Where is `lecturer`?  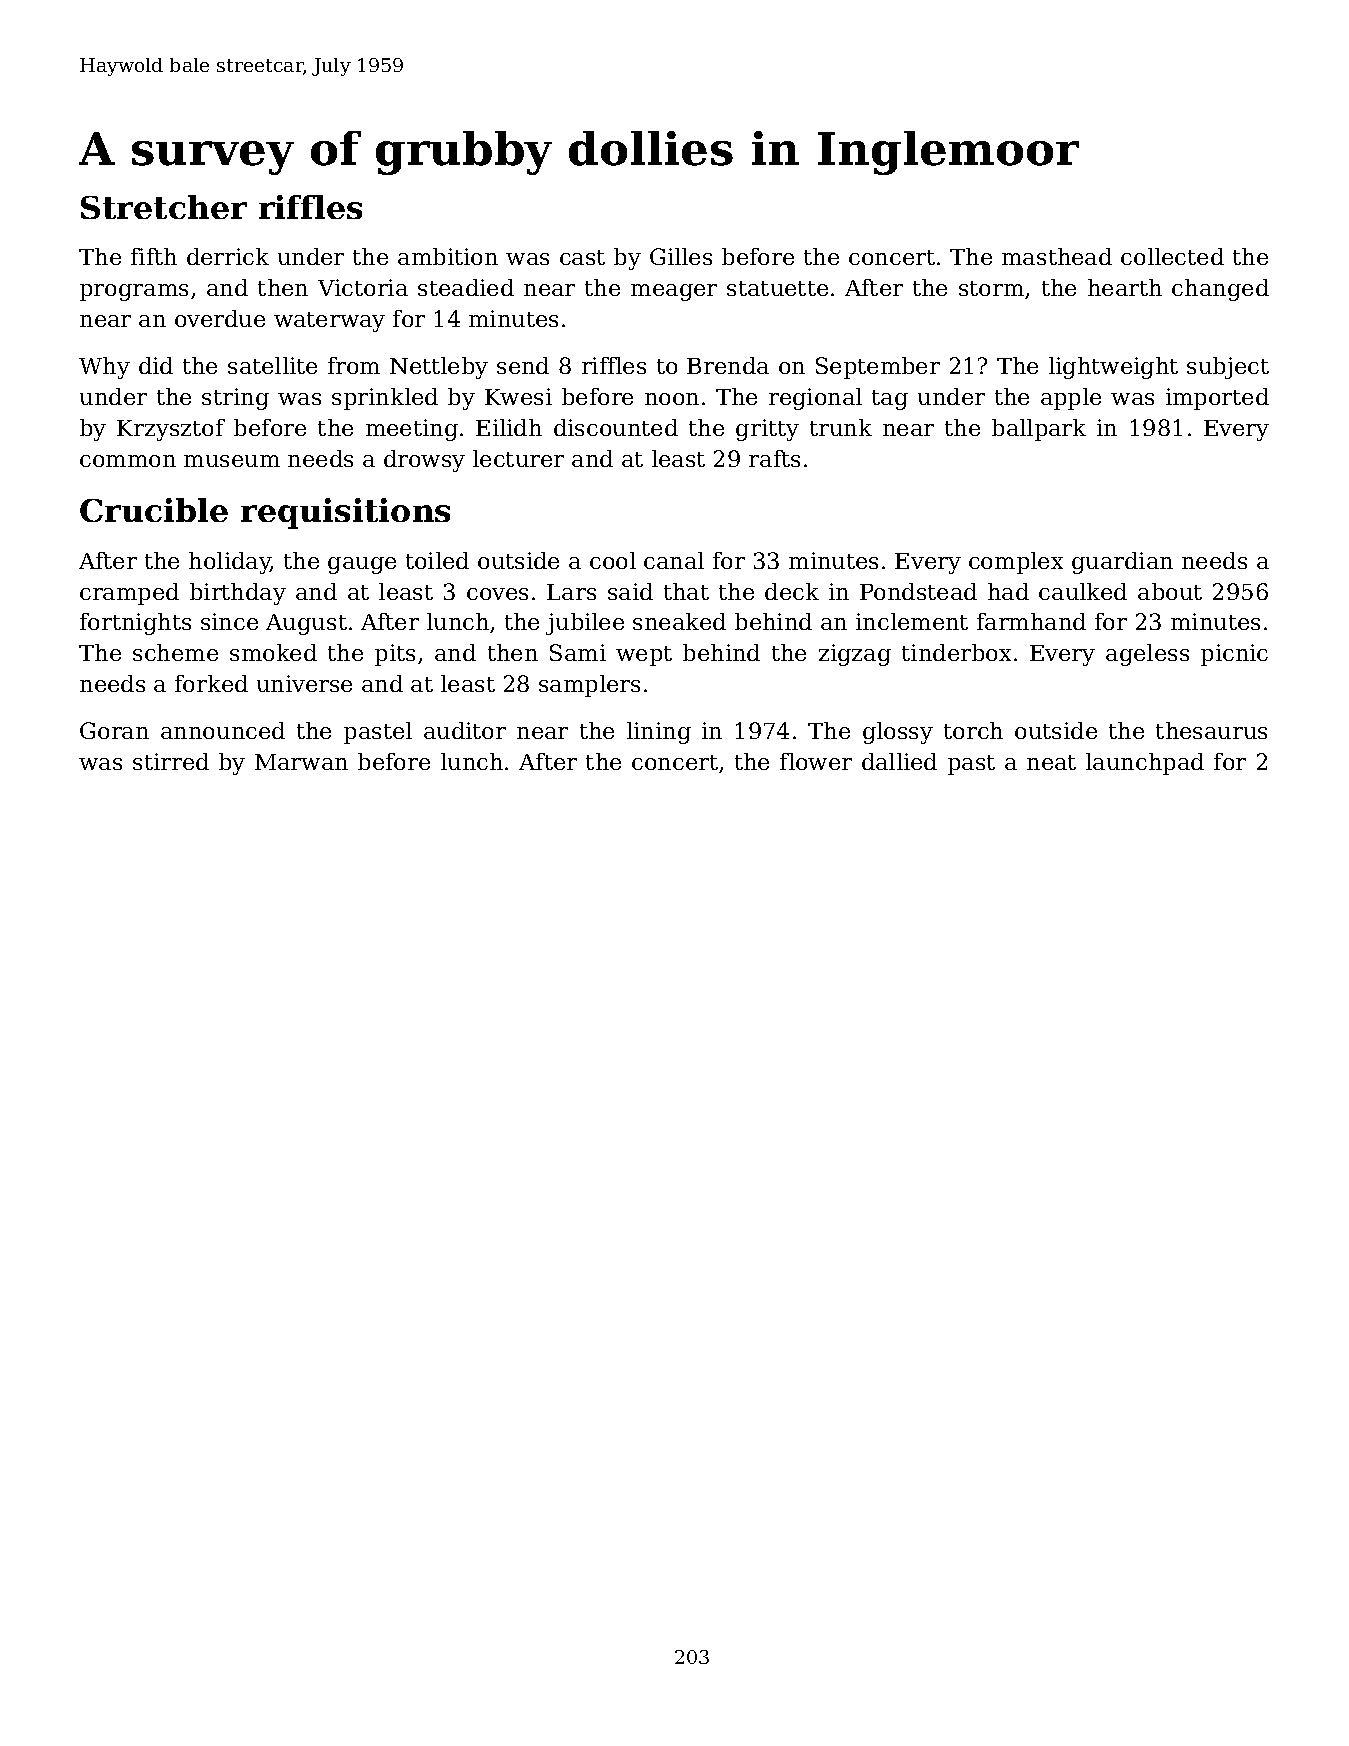
lecturer is located at coordinates (518, 458).
